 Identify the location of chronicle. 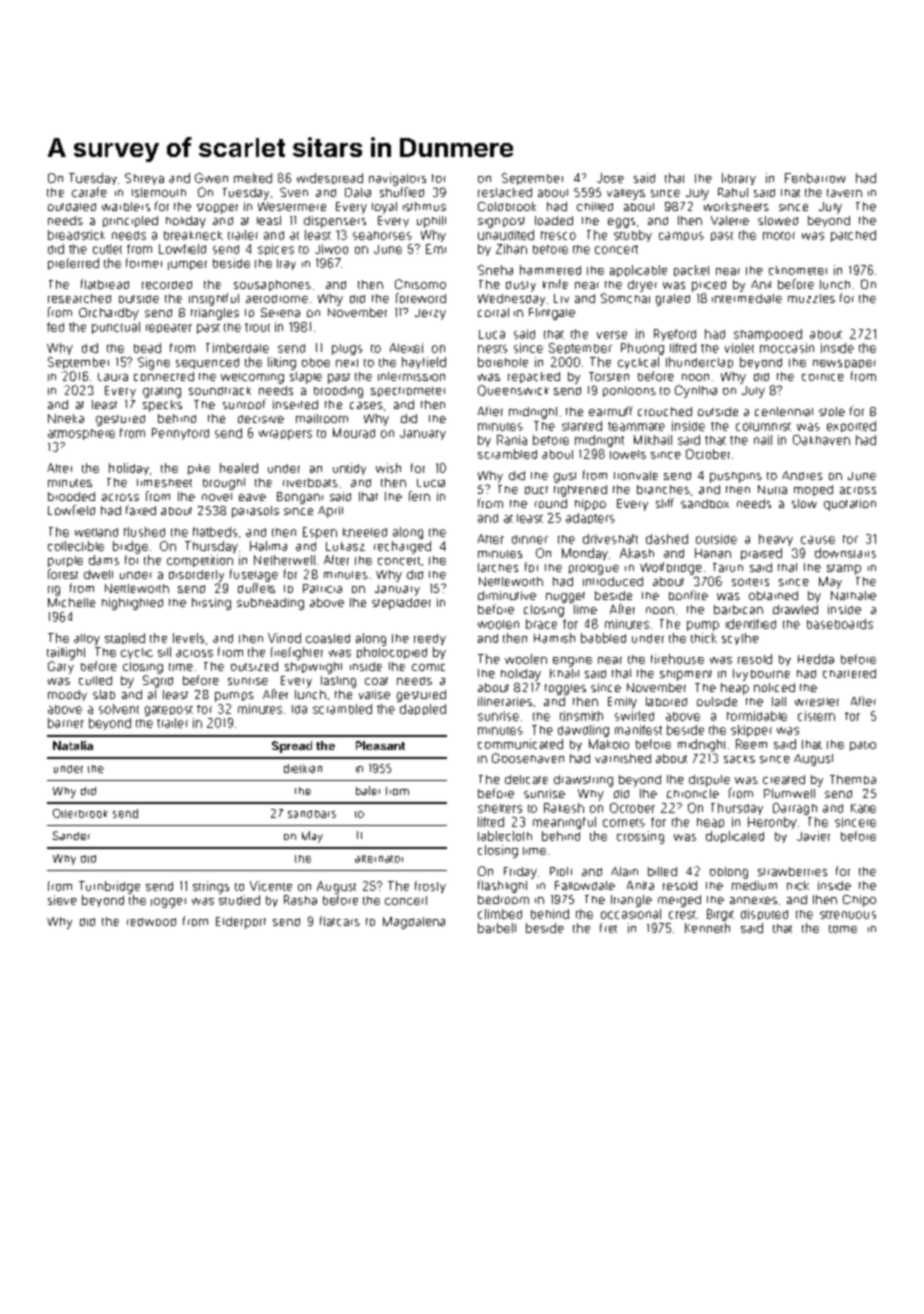
(693, 793).
